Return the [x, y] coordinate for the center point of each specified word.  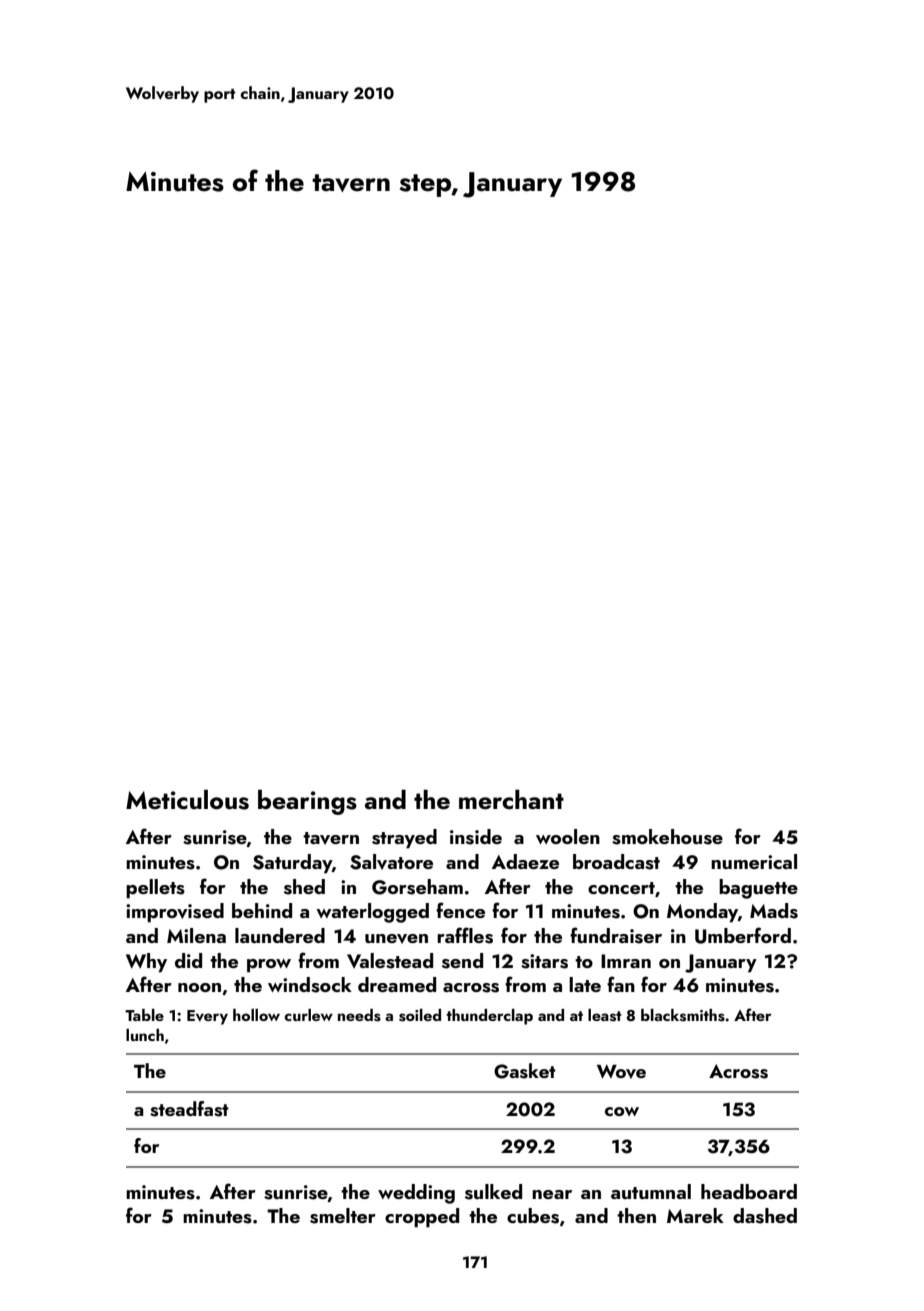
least [605, 1015]
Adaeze [525, 861]
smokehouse [667, 837]
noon [199, 987]
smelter [343, 1216]
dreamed [397, 984]
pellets [155, 889]
